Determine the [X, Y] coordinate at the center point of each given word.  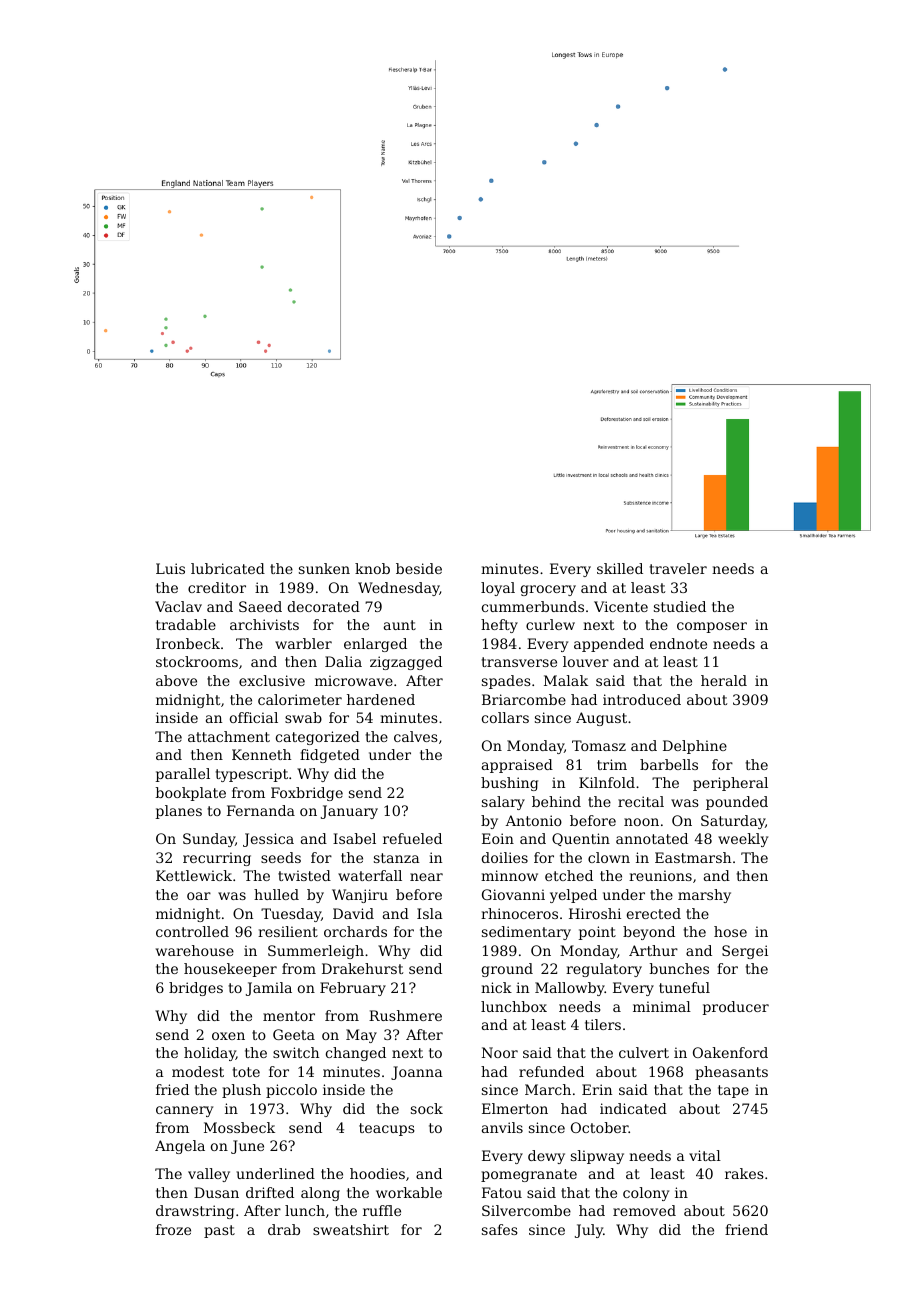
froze [173, 1229]
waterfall [370, 875]
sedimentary [526, 933]
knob [372, 568]
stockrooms [197, 661]
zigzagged [406, 663]
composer [712, 627]
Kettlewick [194, 875]
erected [654, 913]
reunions [660, 875]
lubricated [228, 568]
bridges [196, 989]
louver [586, 661]
